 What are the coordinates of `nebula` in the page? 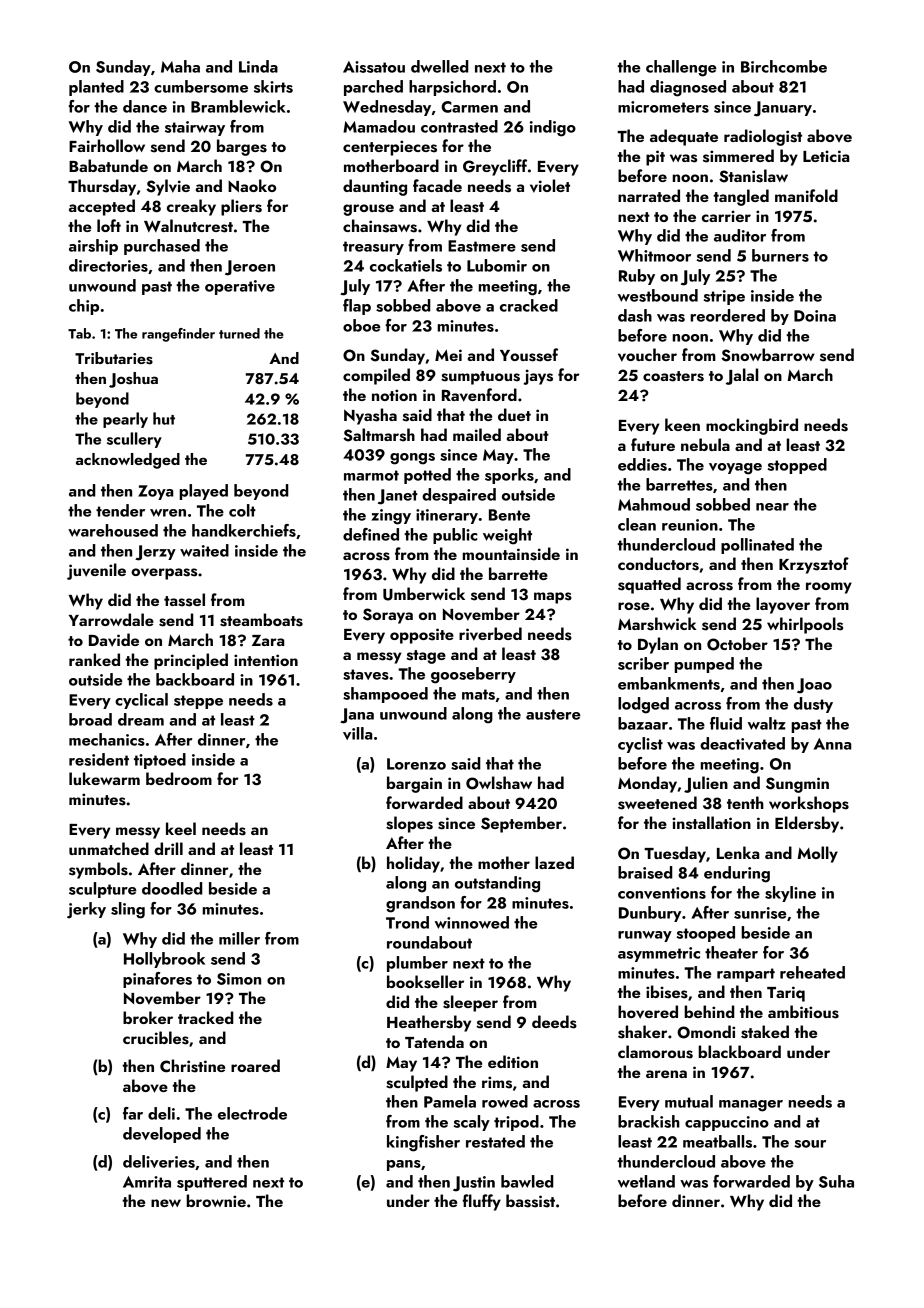 It's located at (705, 444).
